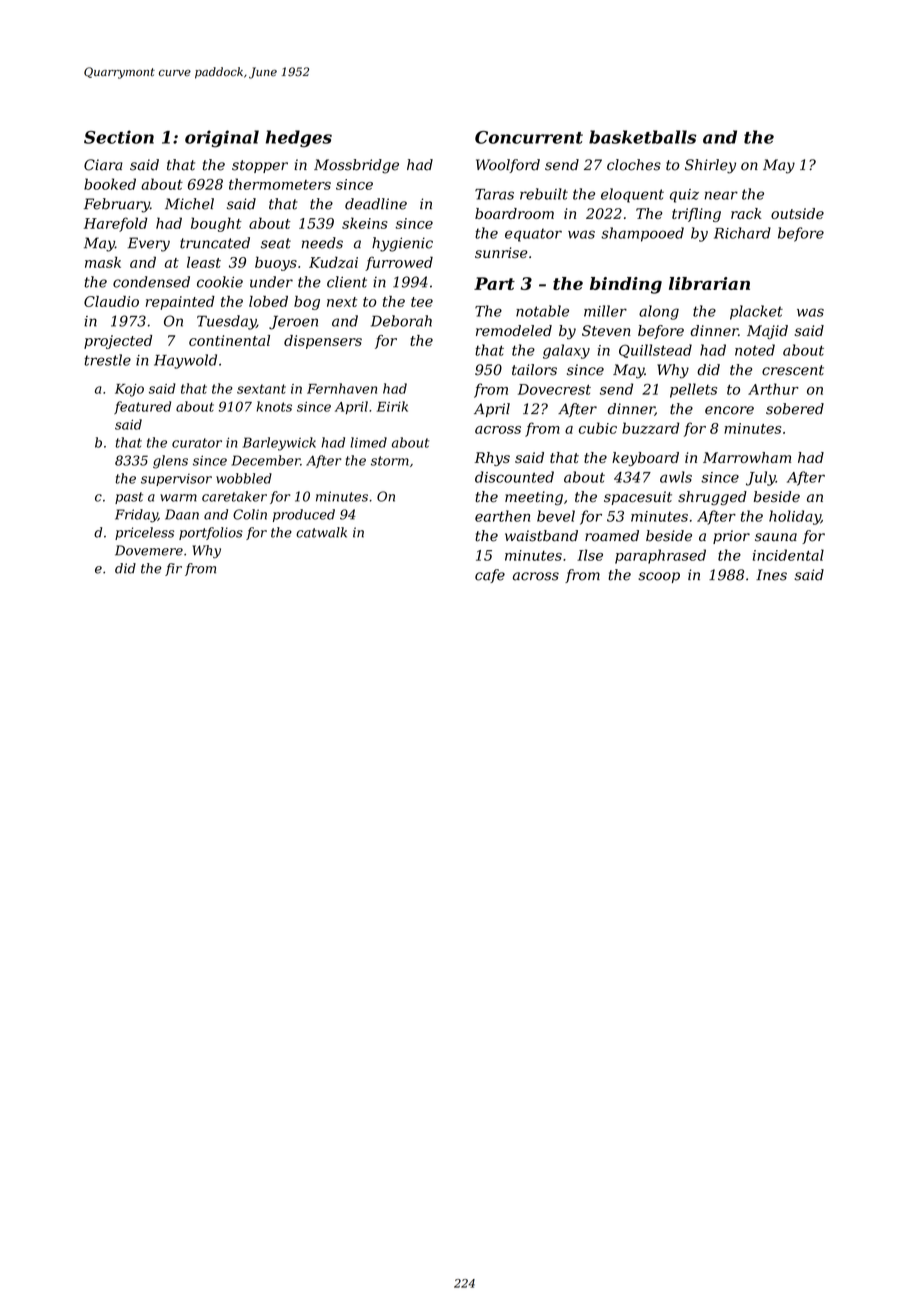 This screenshot has height=1316, width=908. Describe the element at coordinates (773, 389) in the screenshot. I see `Arthur` at that location.
